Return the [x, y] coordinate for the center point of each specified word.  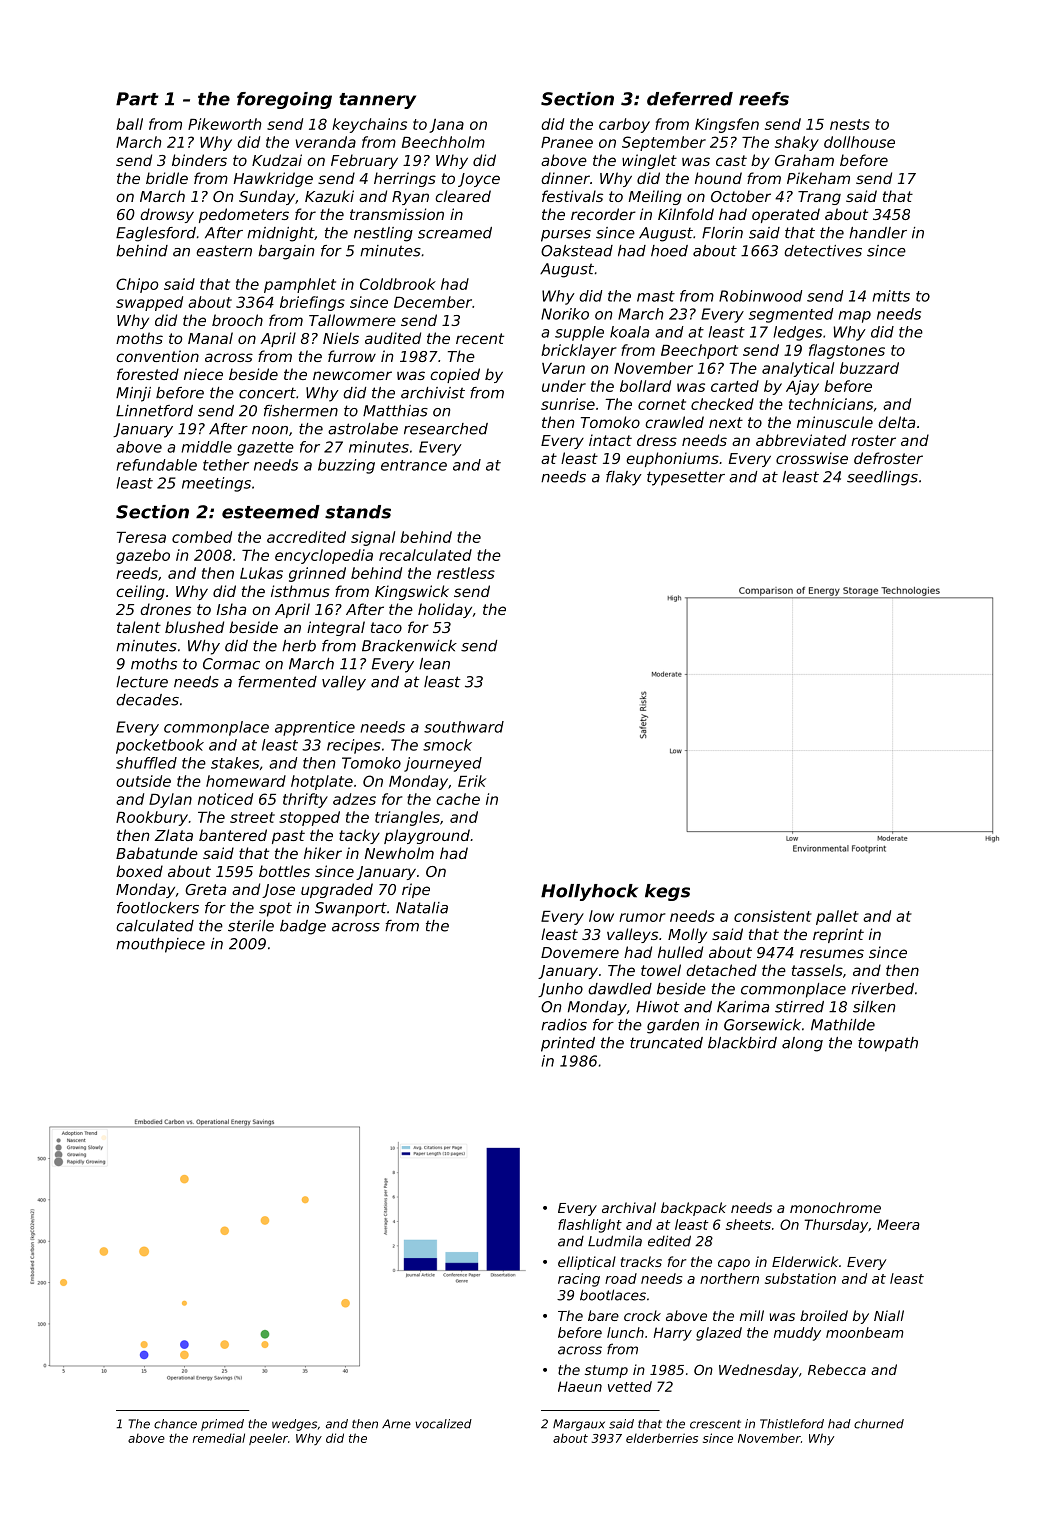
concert [267, 393]
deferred [690, 99]
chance [175, 1424]
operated [786, 215]
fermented [277, 682]
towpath [888, 1044]
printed [568, 1044]
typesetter [686, 478]
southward [464, 727]
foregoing [284, 100]
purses [566, 236]
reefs [764, 99]
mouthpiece [160, 945]
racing [579, 1280]
